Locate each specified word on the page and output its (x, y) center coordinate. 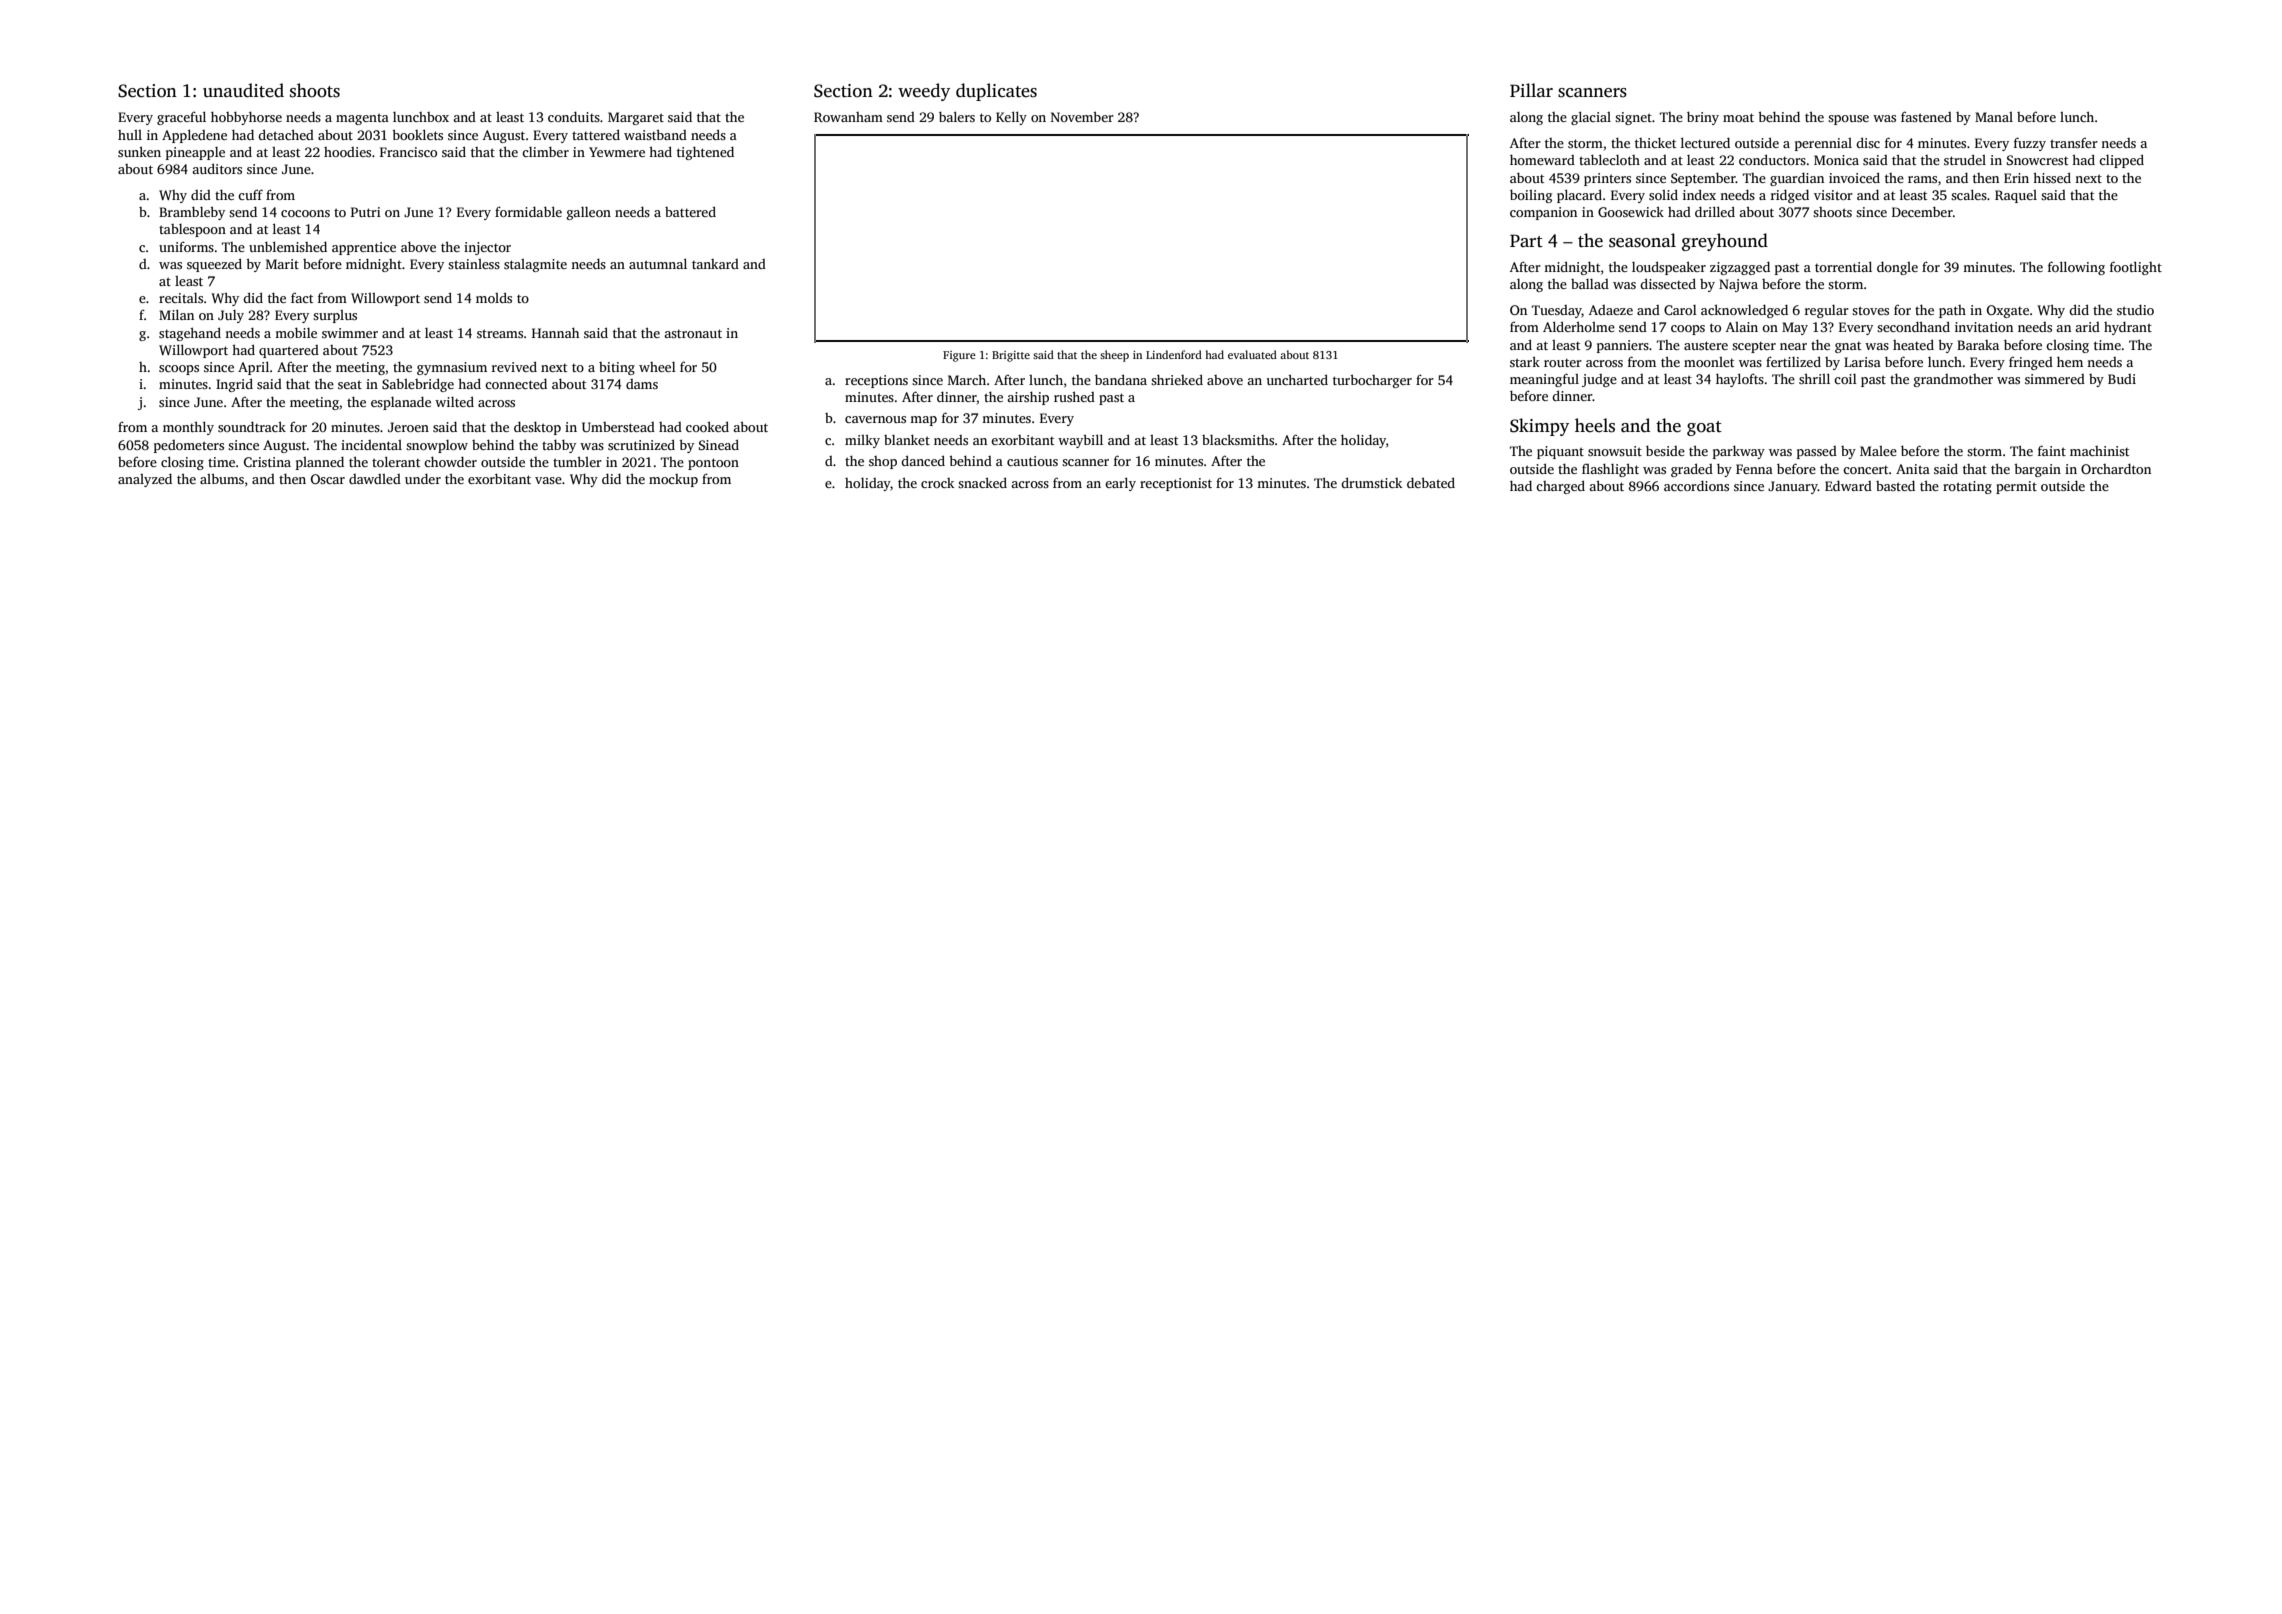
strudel (1965, 159)
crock (937, 483)
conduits (574, 117)
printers (1607, 179)
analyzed (145, 480)
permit (2016, 487)
